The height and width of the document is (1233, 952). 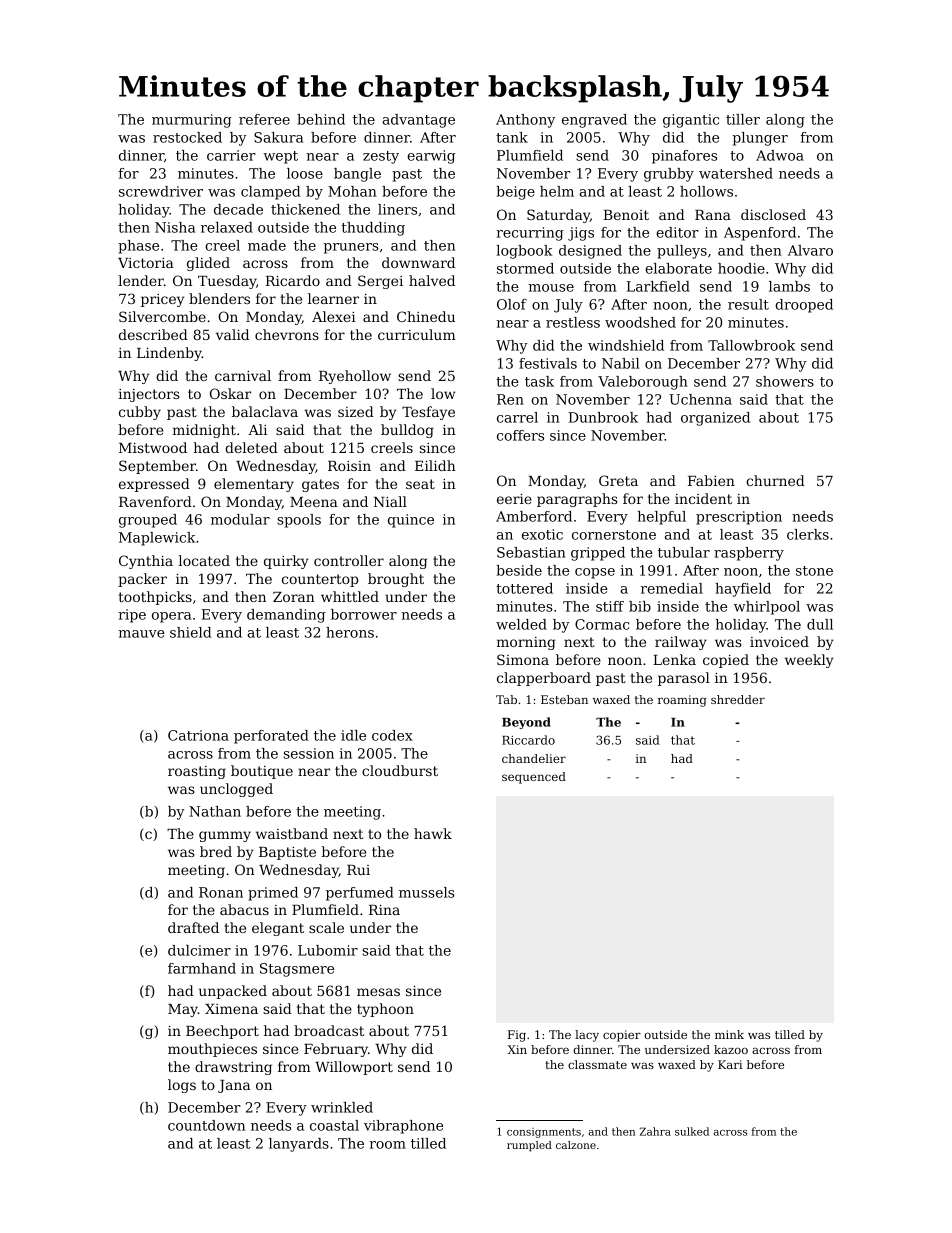 I want to click on phase, so click(x=138, y=247).
